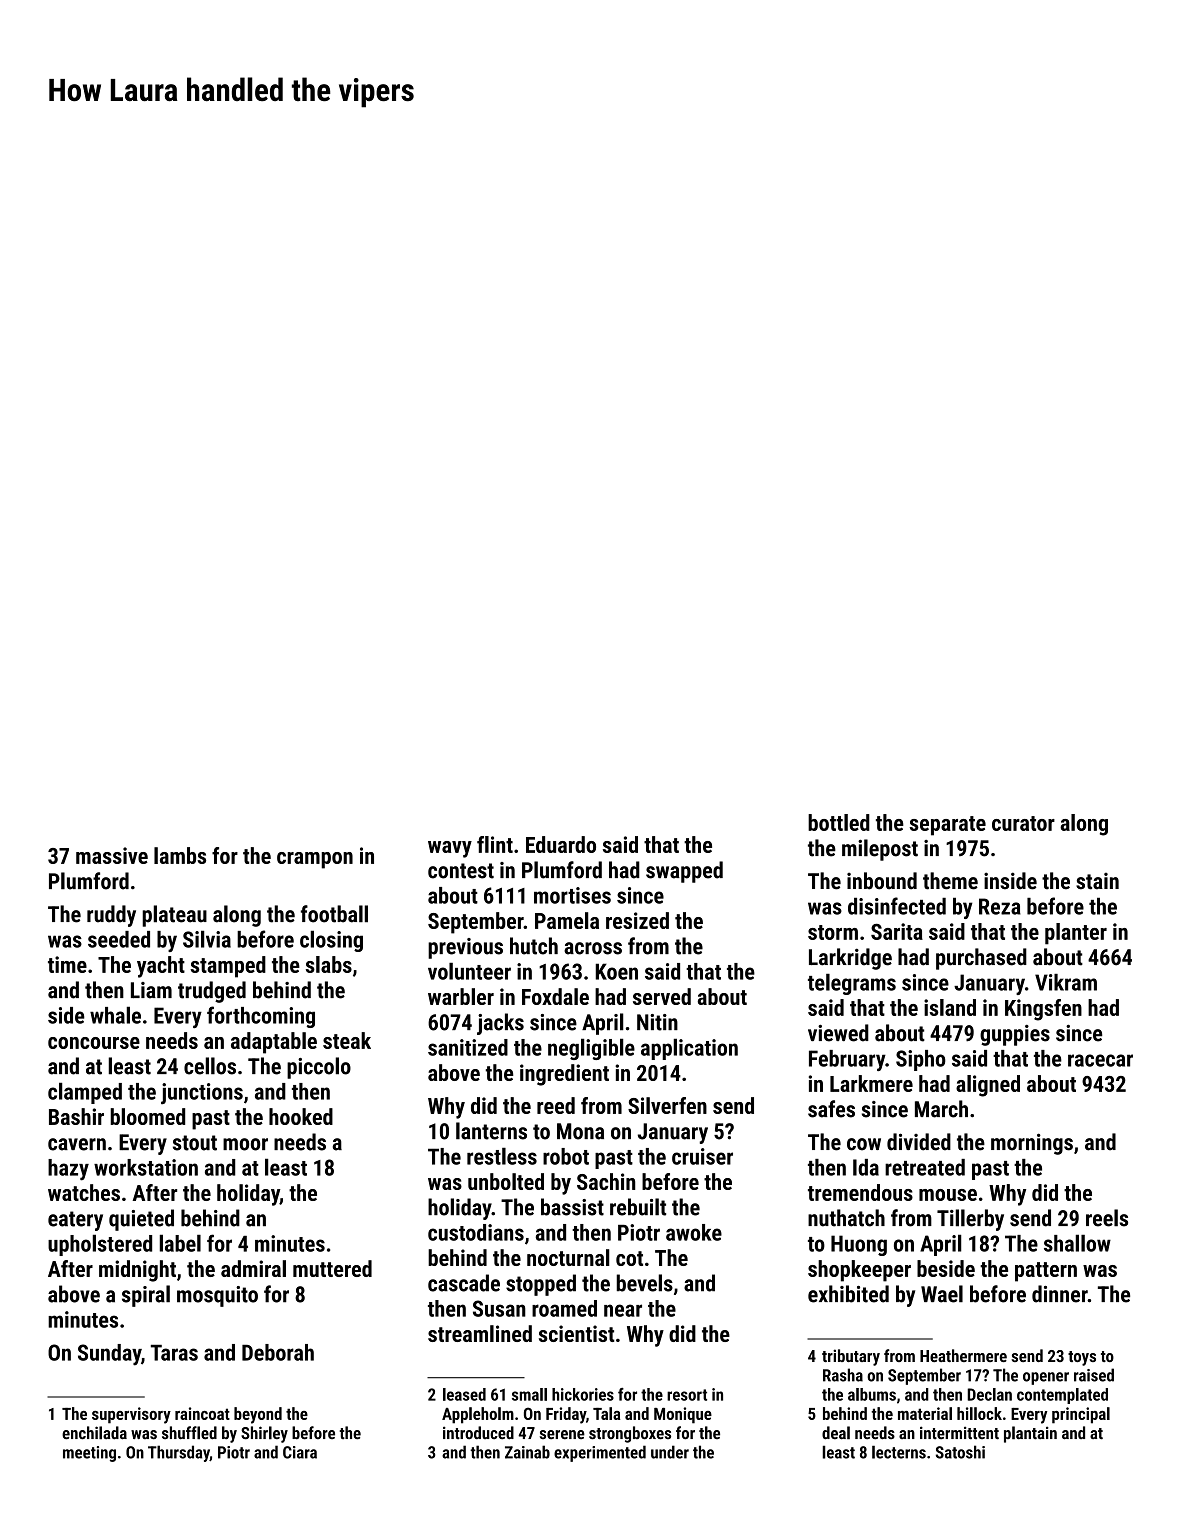 This screenshot has height=1531, width=1183. Describe the element at coordinates (702, 1156) in the screenshot. I see `cruiser` at that location.
